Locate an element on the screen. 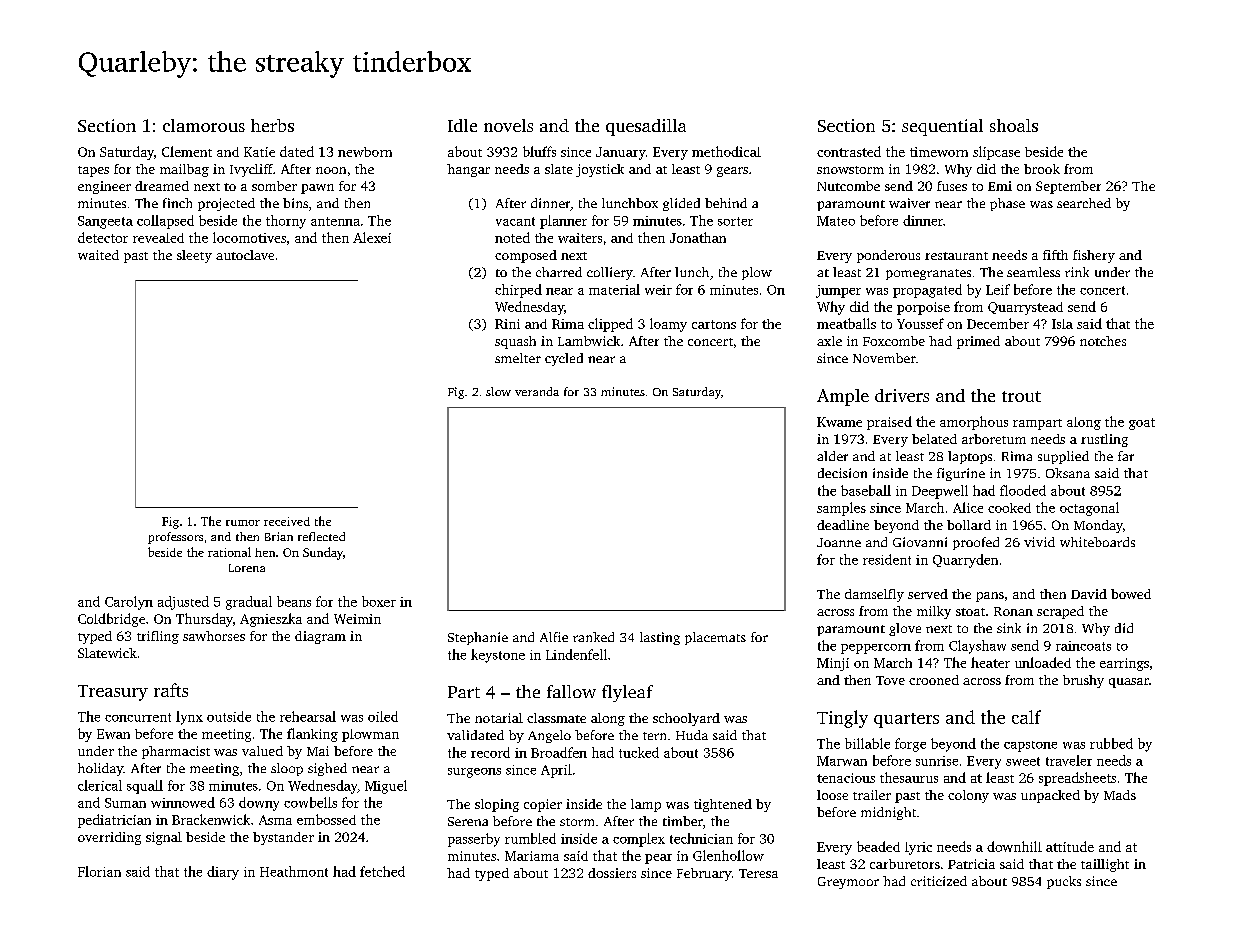 The height and width of the screenshot is (952, 1233). calf is located at coordinates (1026, 717).
